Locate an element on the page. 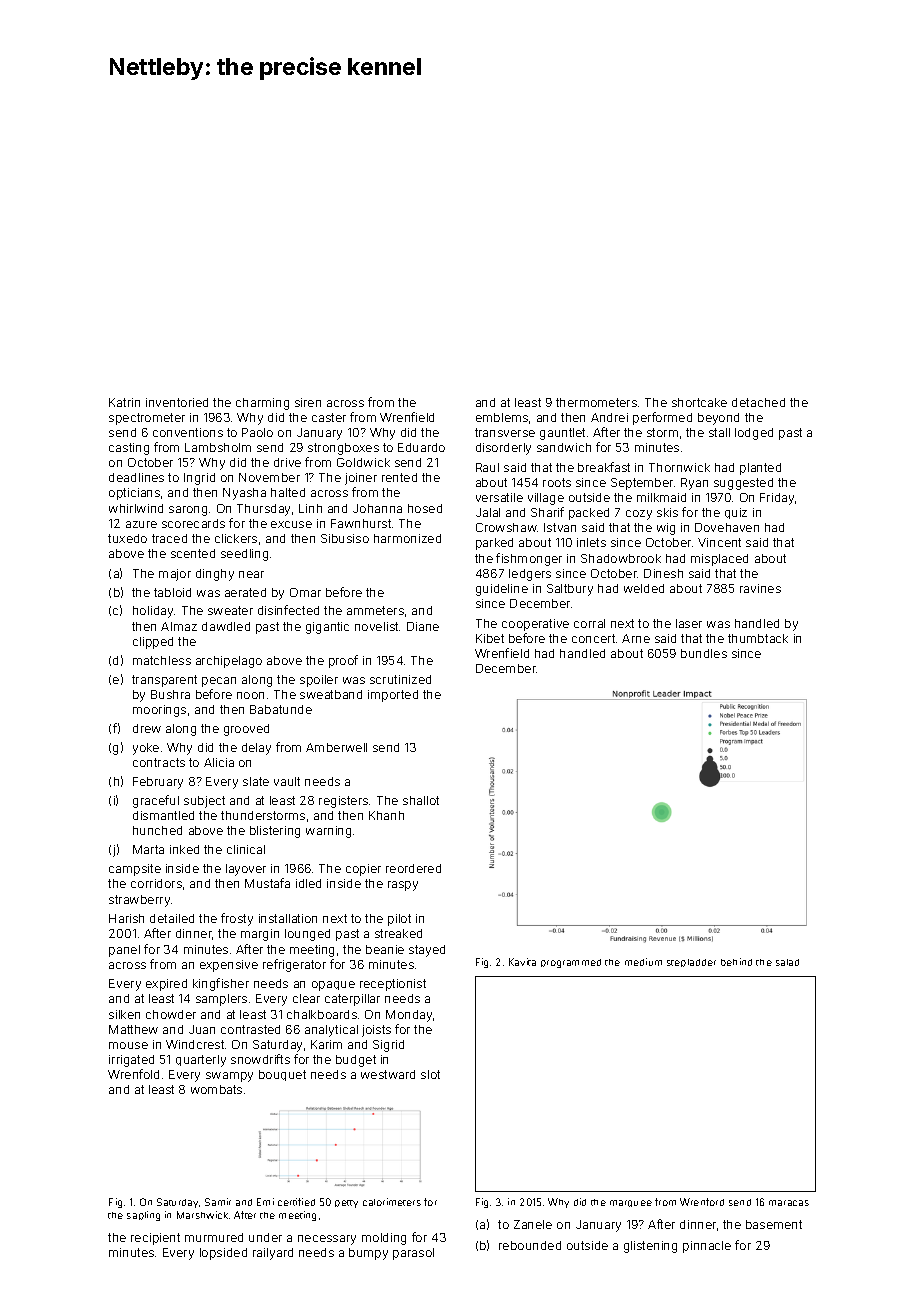 This image has height=1308, width=924. siren is located at coordinates (308, 402).
